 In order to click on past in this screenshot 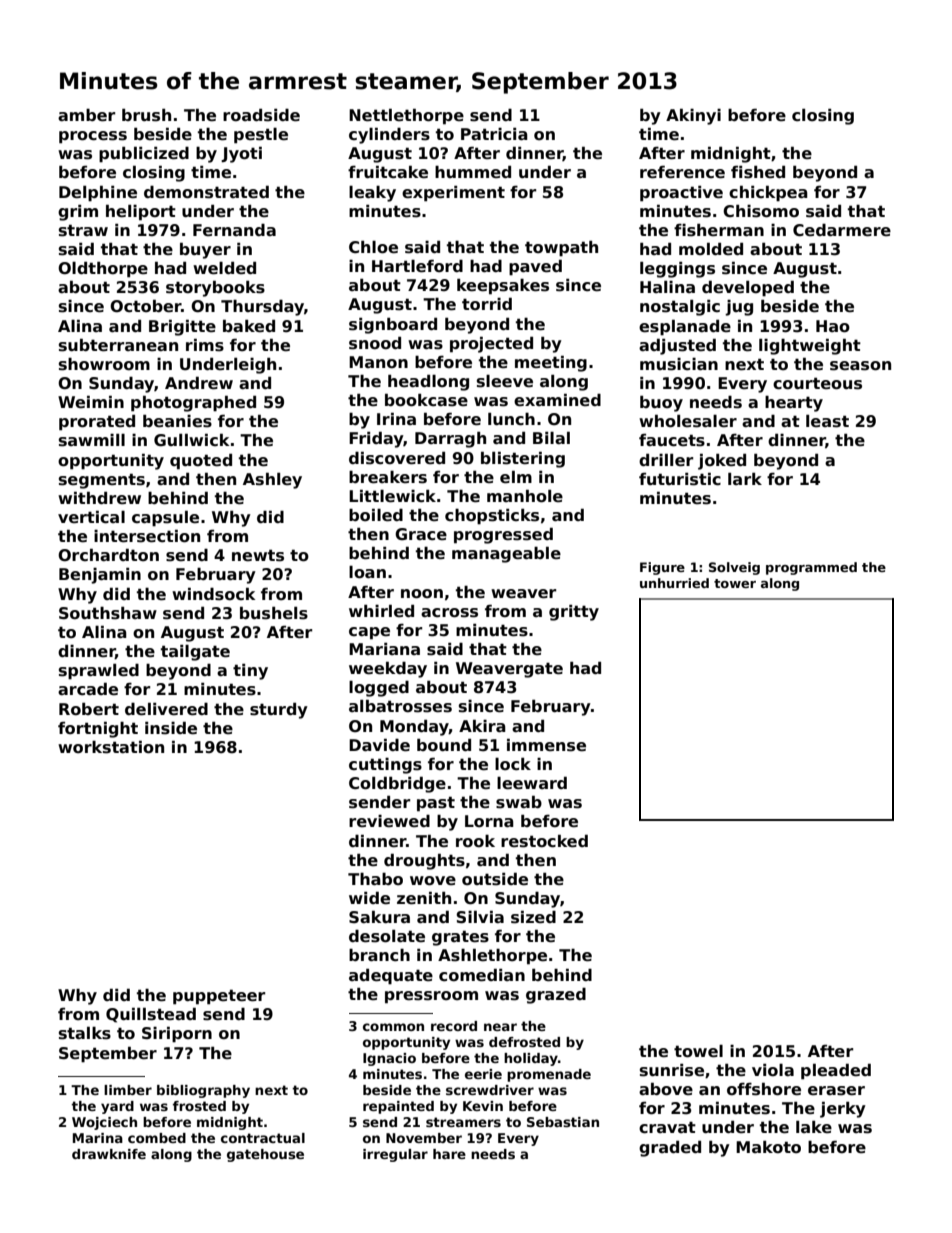, I will do `click(436, 804)`.
